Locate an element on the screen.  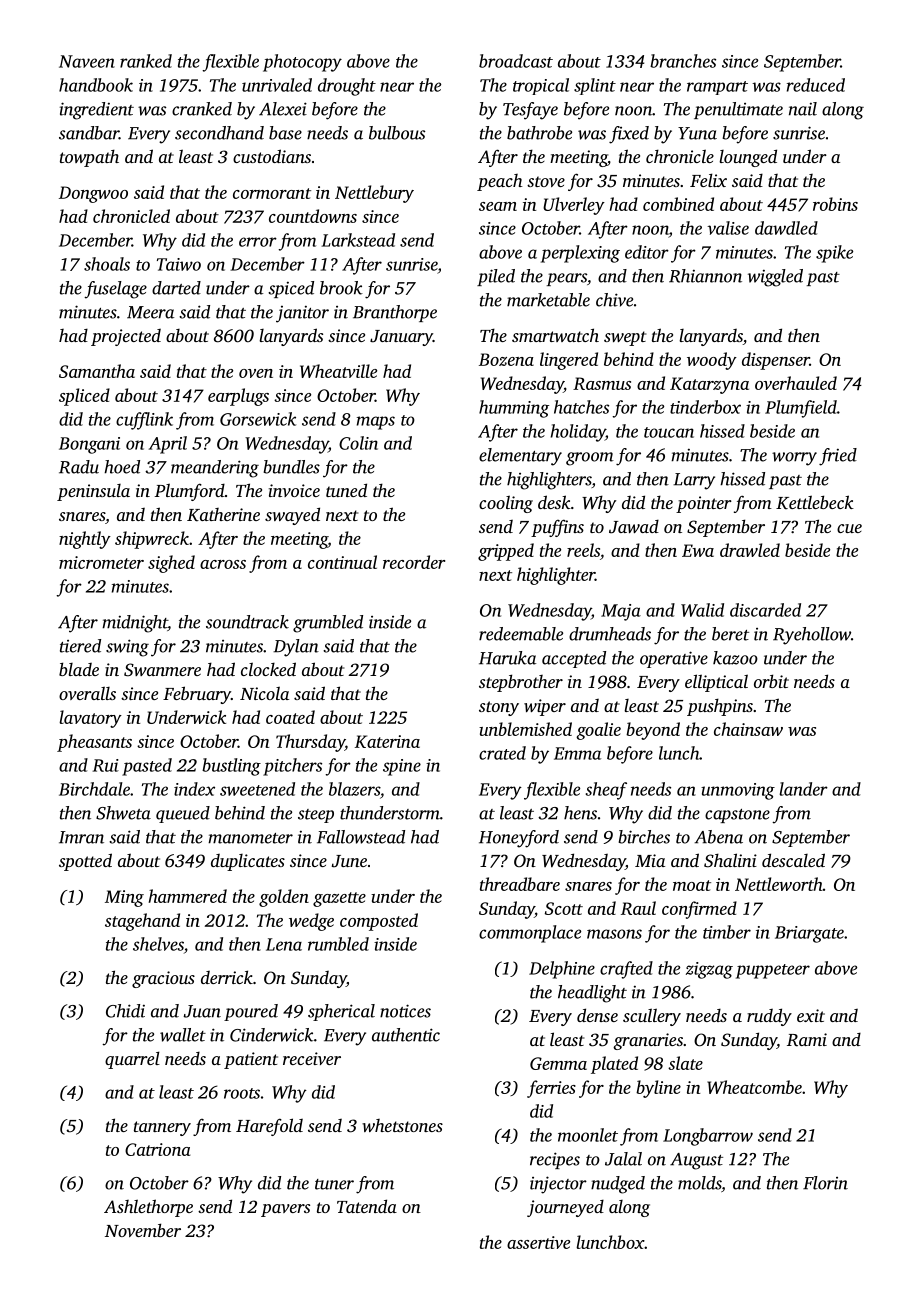
cormorant is located at coordinates (272, 193).
